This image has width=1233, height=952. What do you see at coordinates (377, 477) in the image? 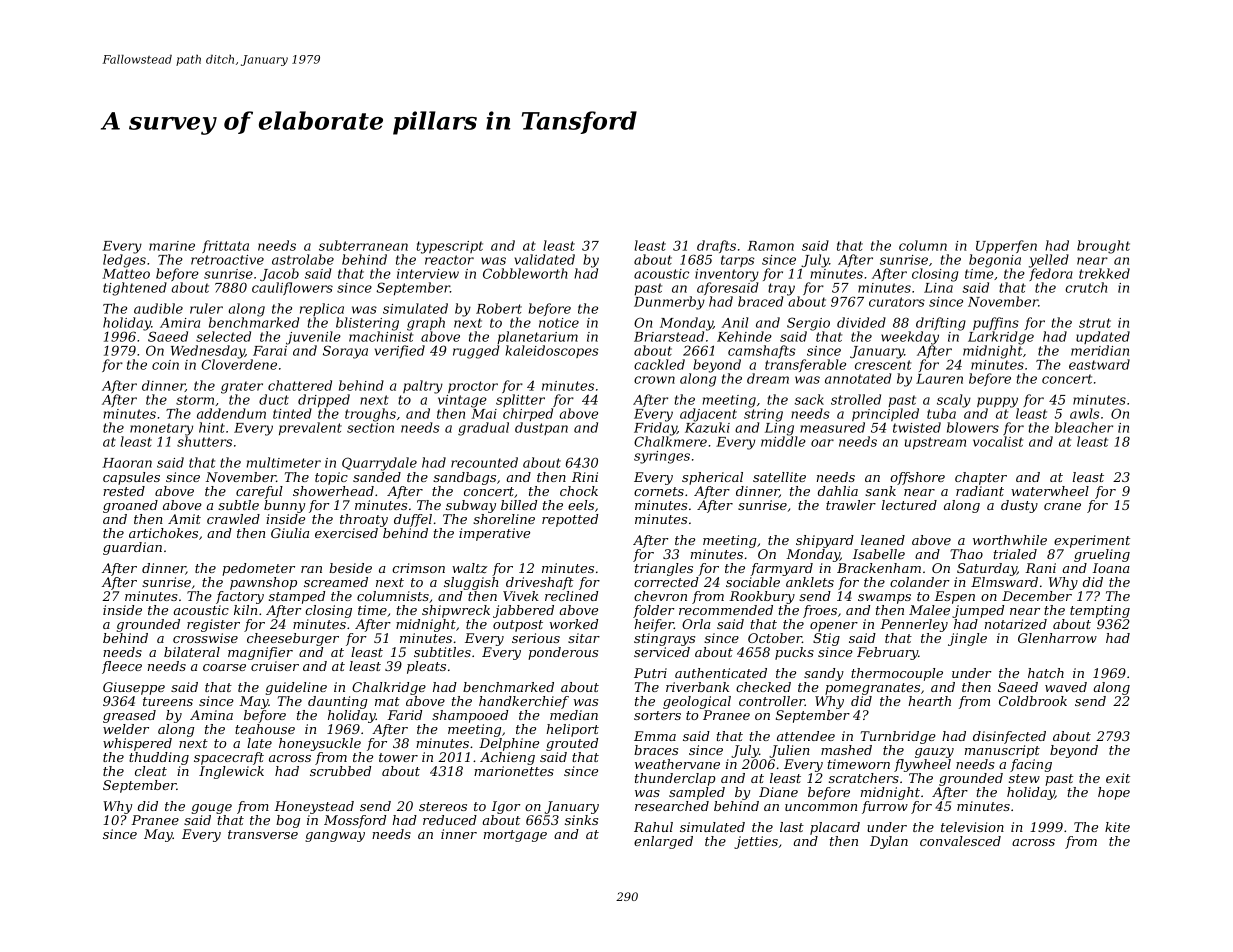
I see `sanded` at bounding box center [377, 477].
